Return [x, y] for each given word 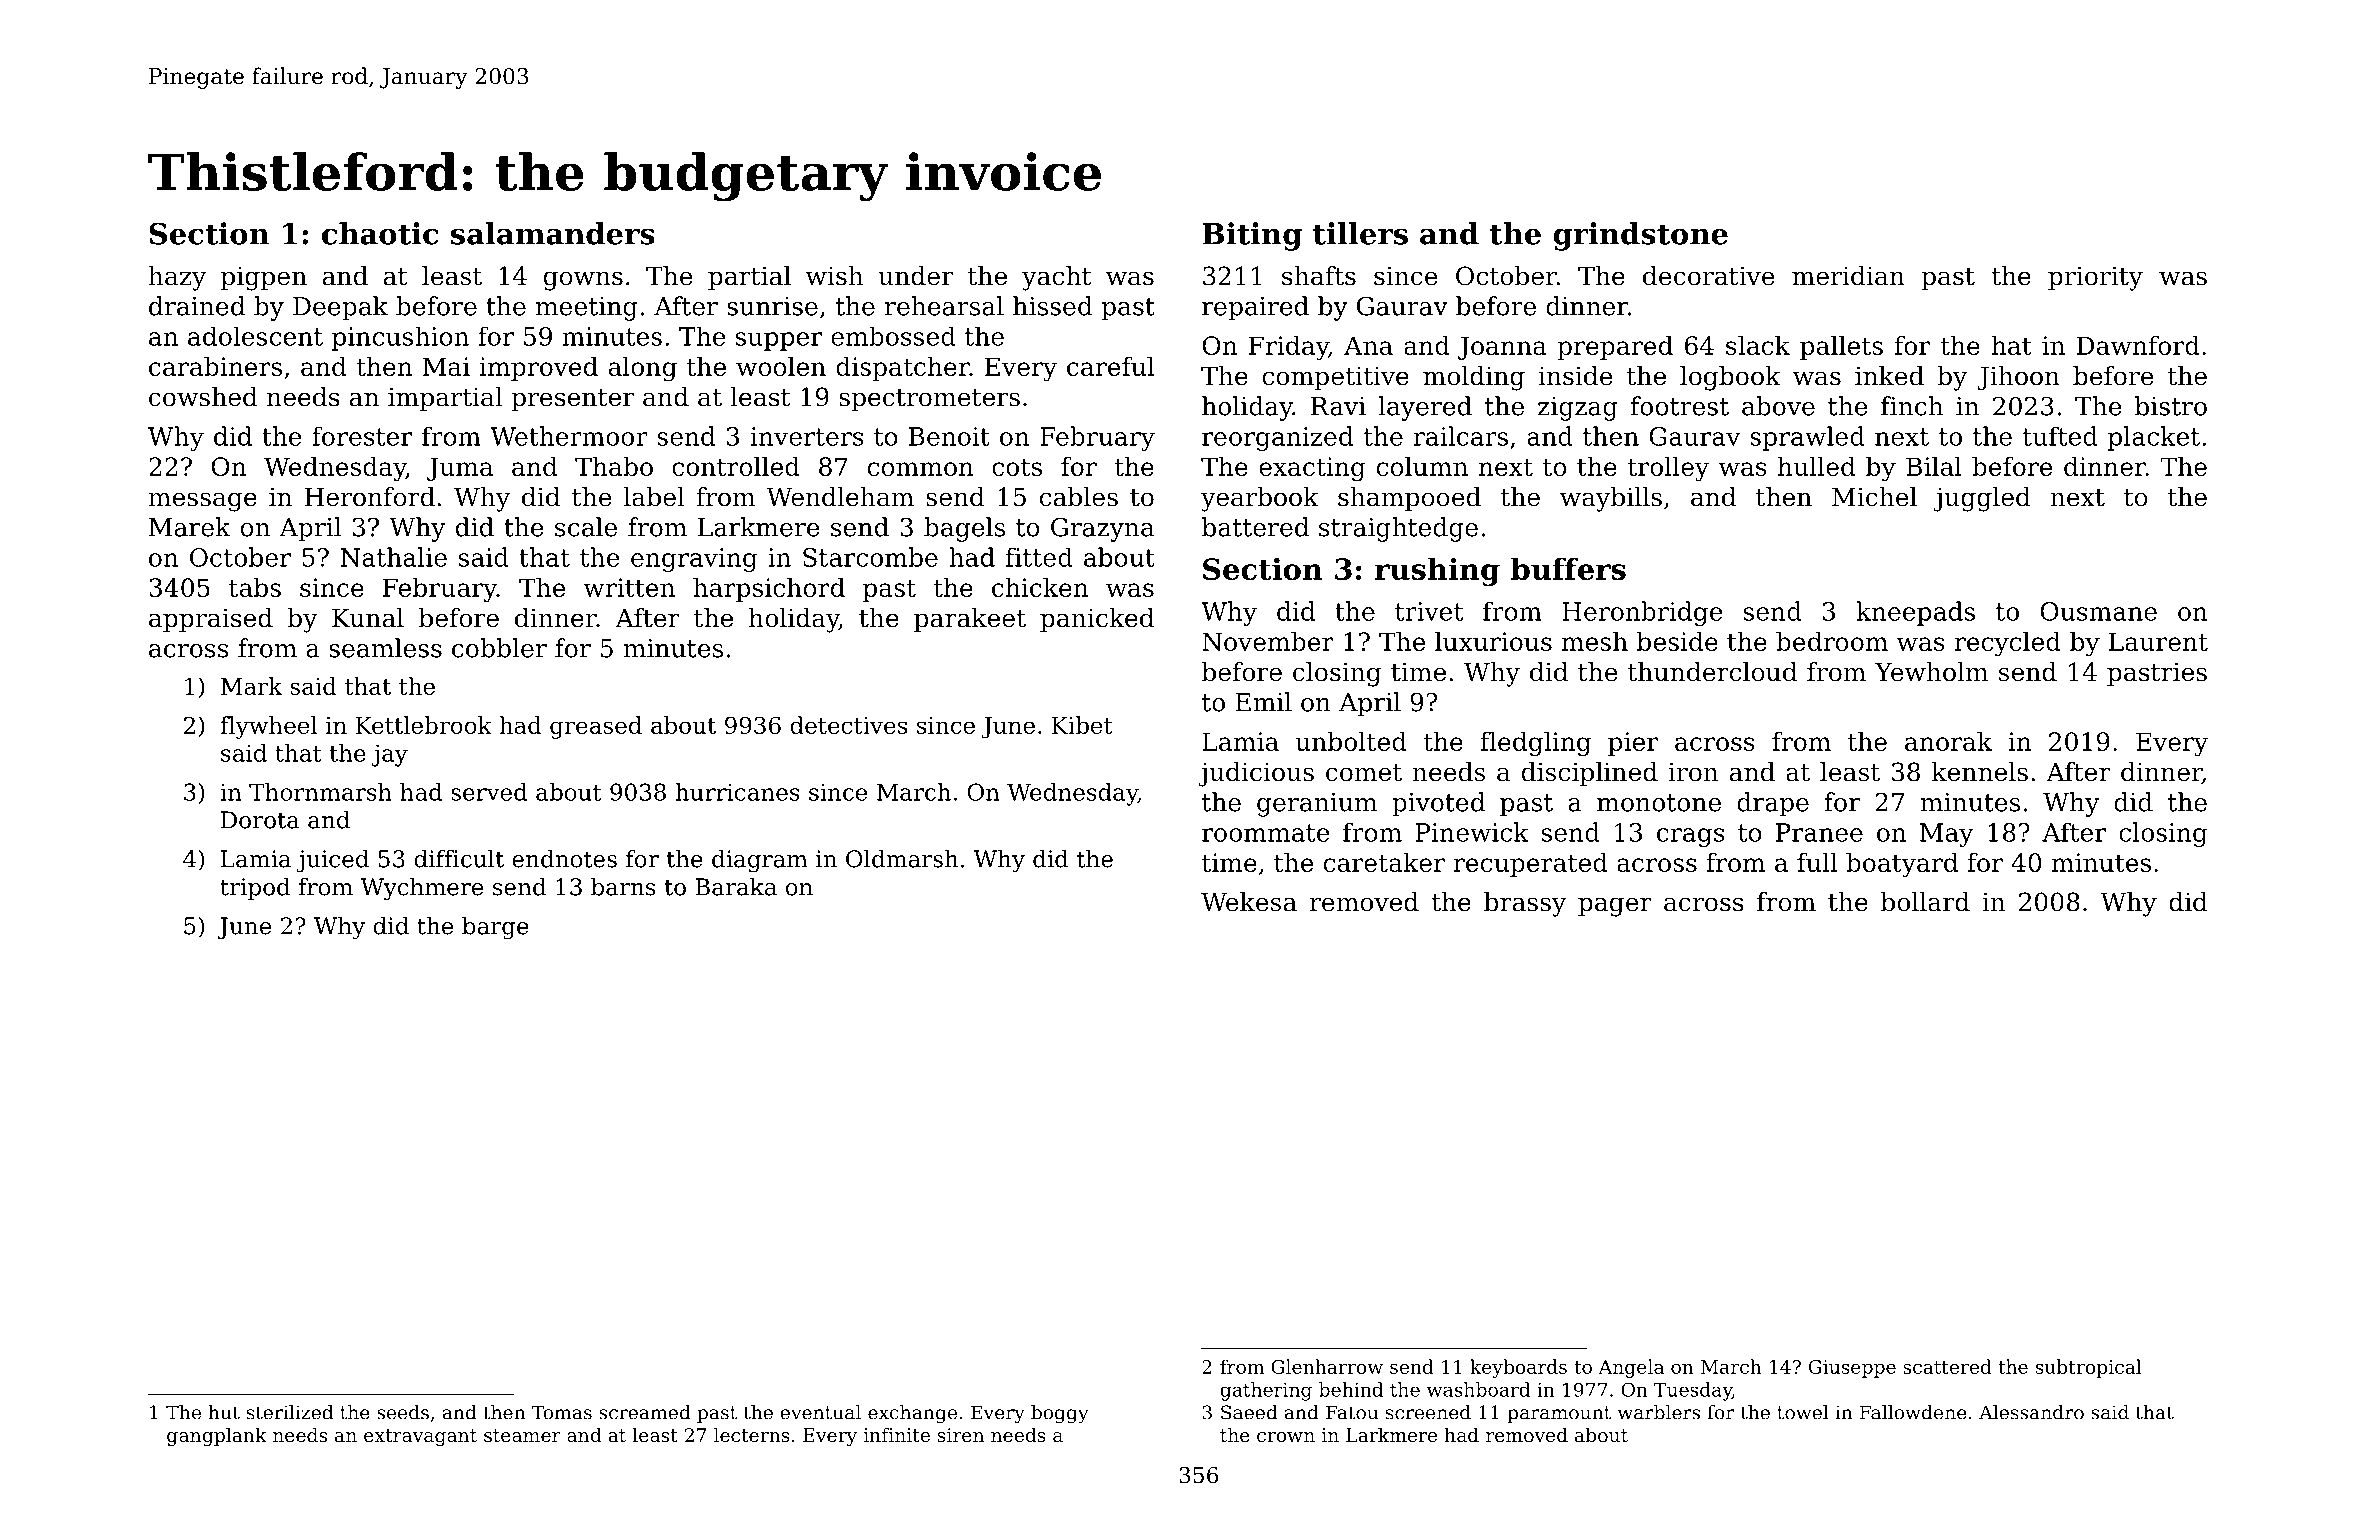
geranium [1317, 805]
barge [495, 928]
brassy [1525, 904]
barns [623, 887]
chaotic [380, 233]
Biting [1252, 236]
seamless [385, 648]
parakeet [970, 620]
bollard [1925, 902]
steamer [522, 1435]
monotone [1659, 803]
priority [2095, 278]
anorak [1948, 741]
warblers [1659, 1412]
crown [1286, 1437]
